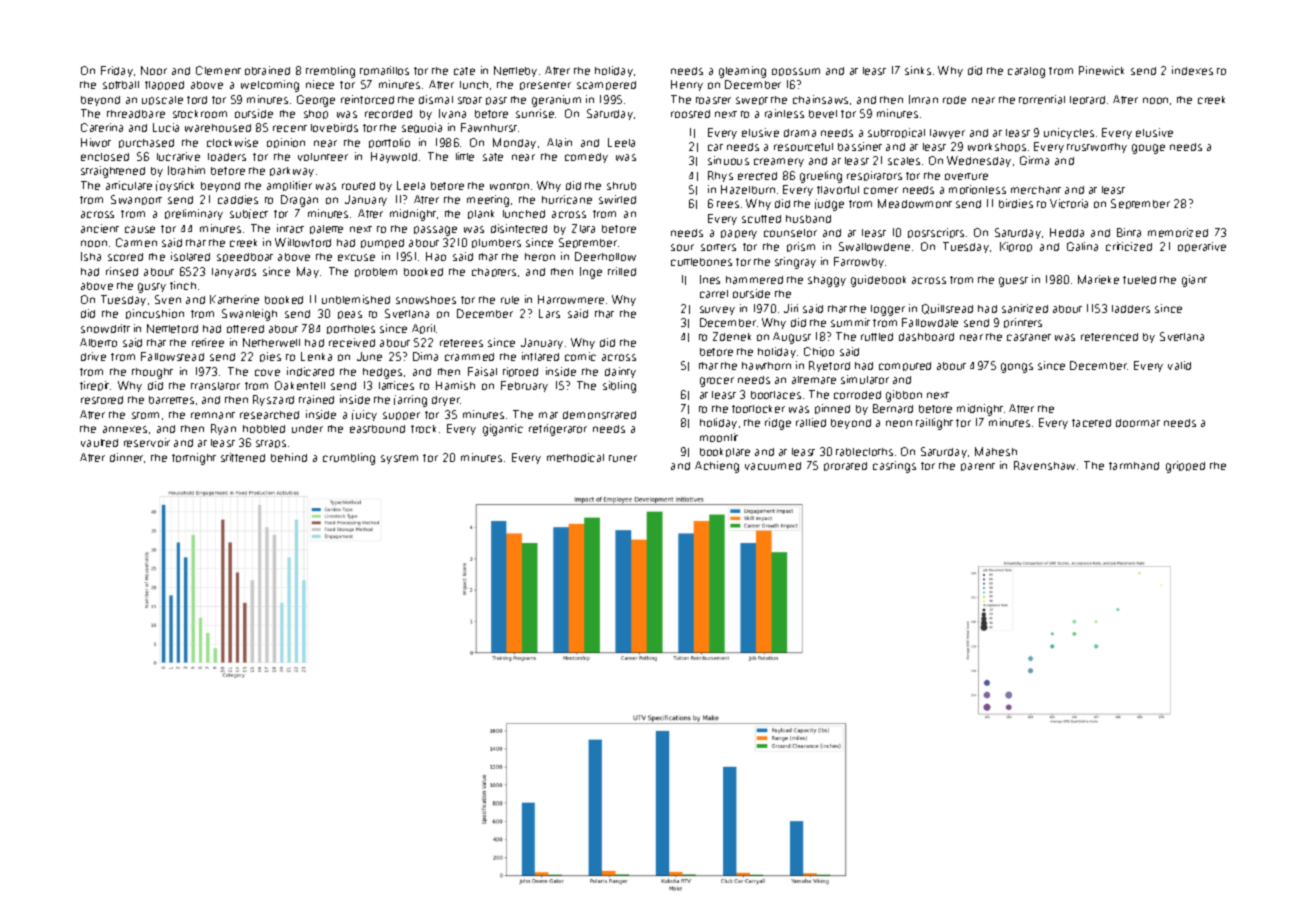  I want to click on castanet, so click(1029, 337).
